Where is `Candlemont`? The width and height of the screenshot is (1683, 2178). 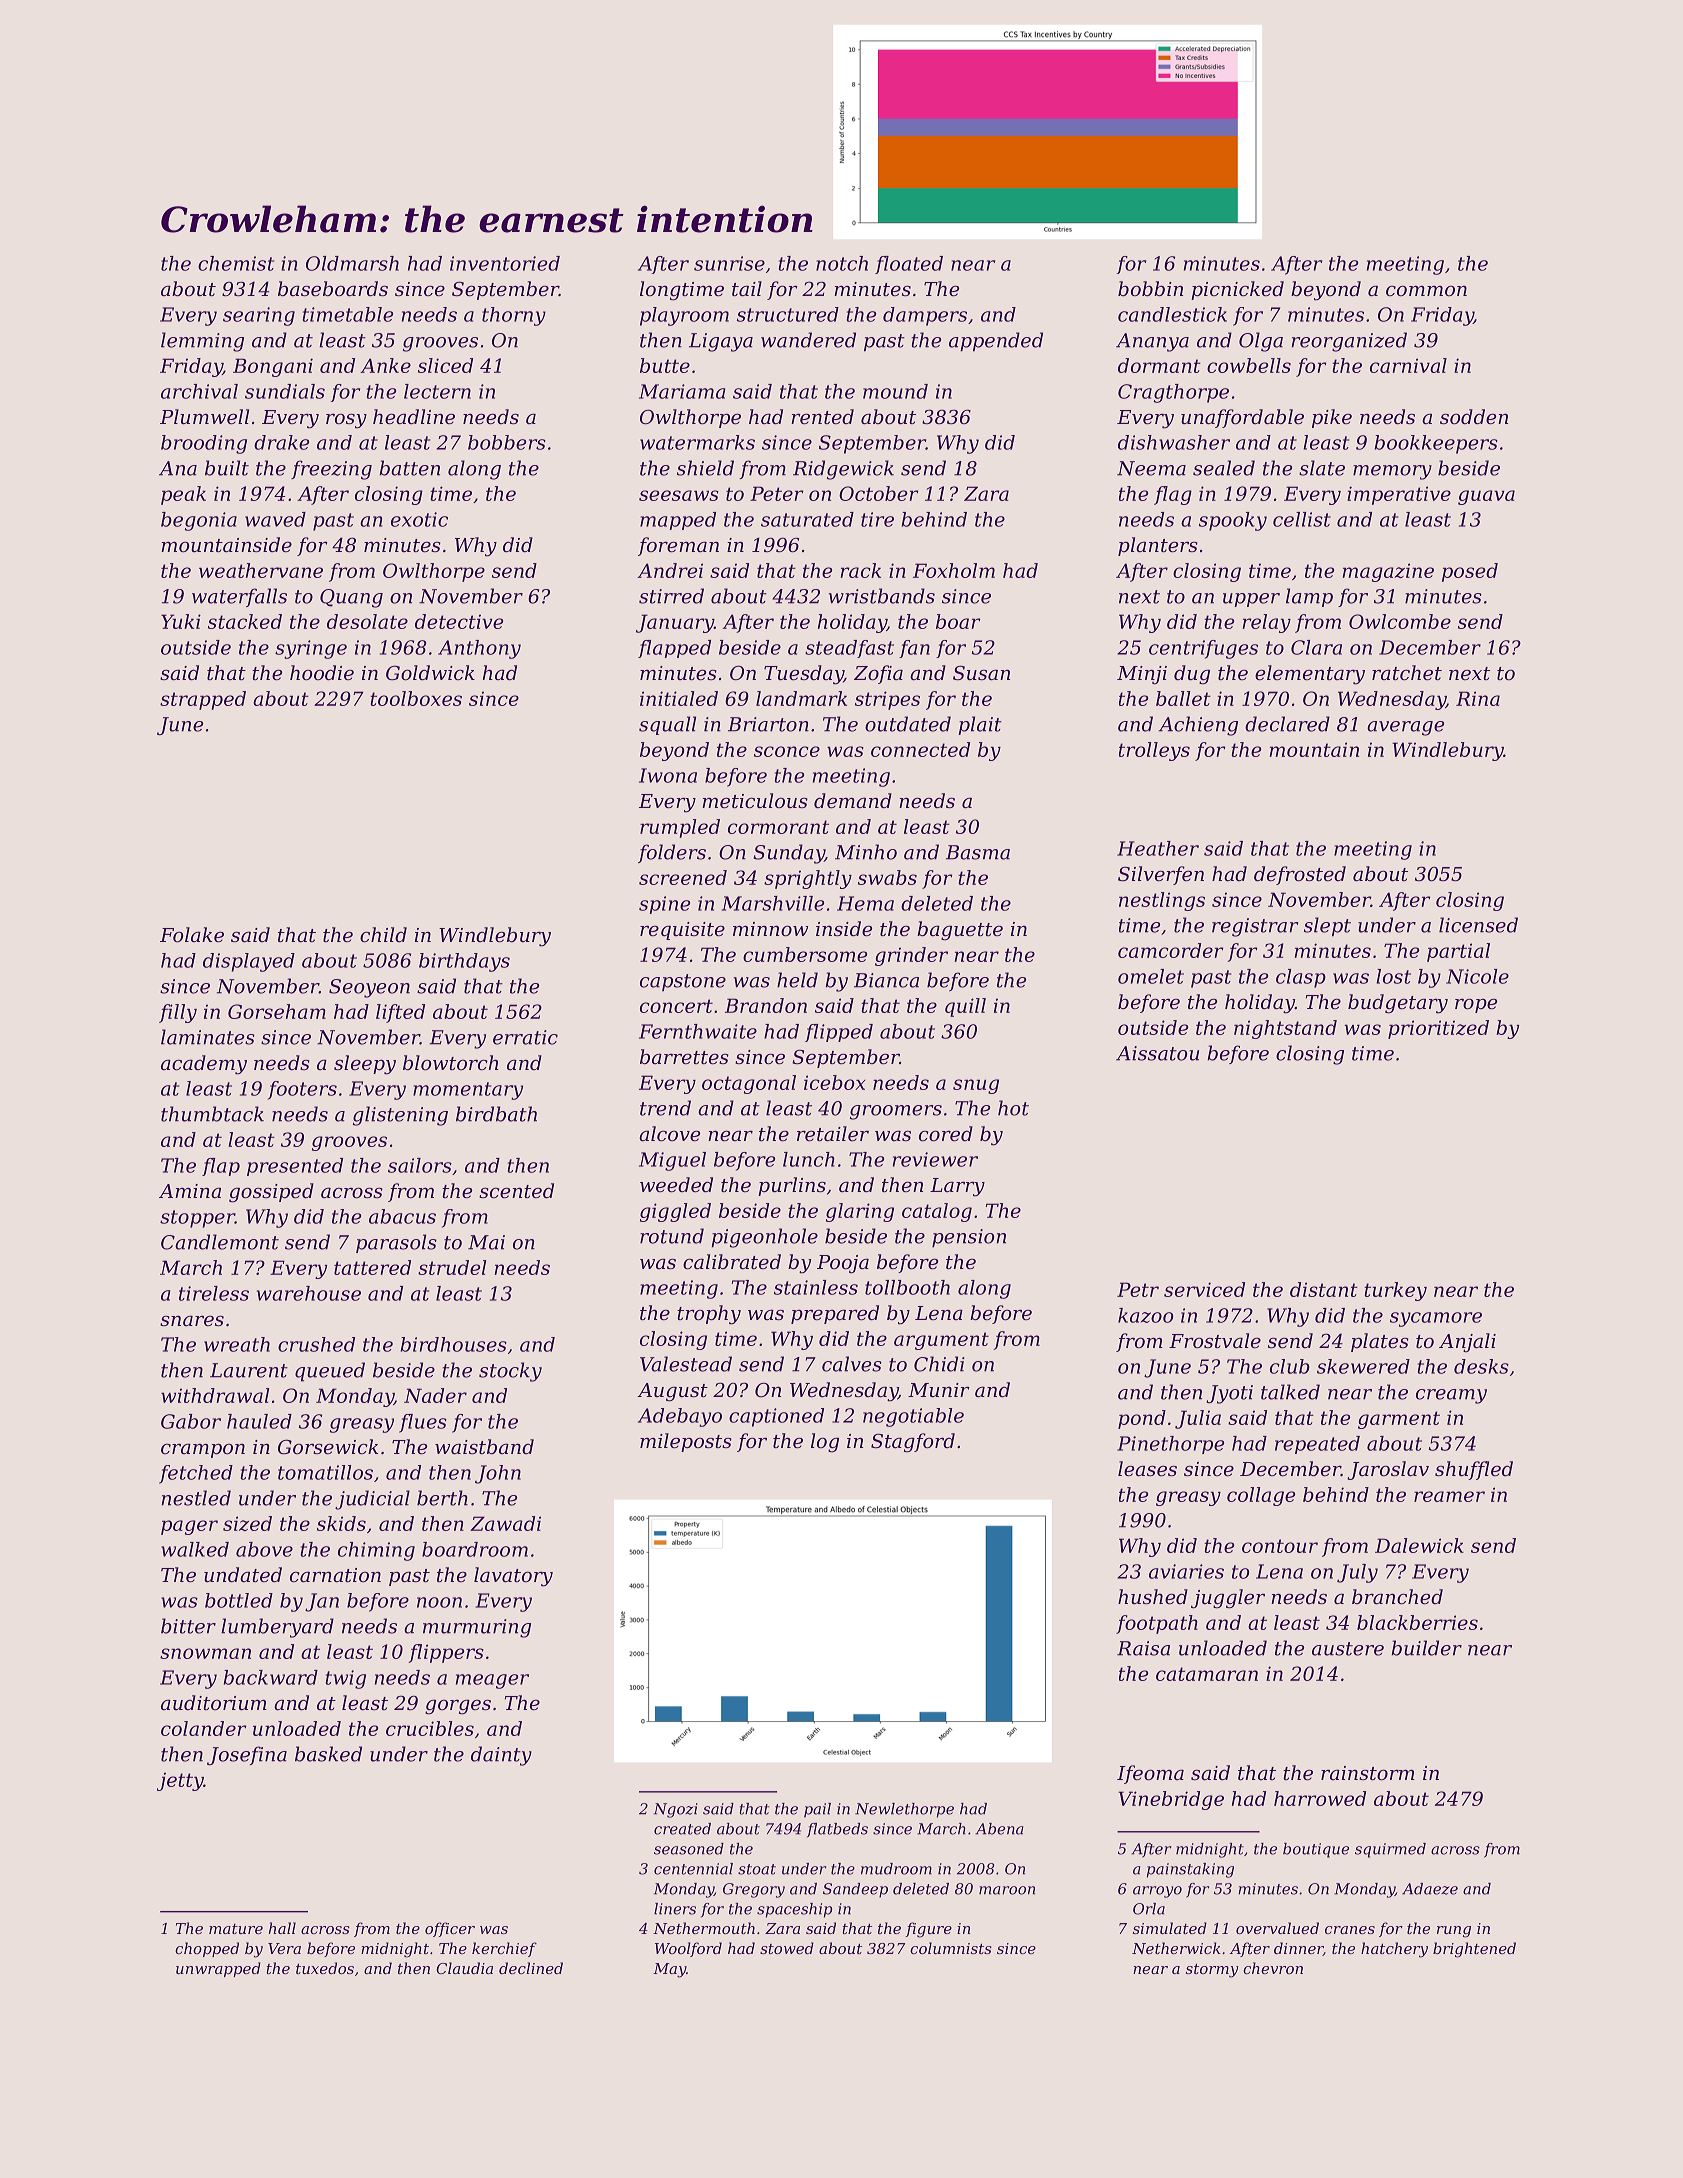 Candlemont is located at coordinates (220, 1242).
